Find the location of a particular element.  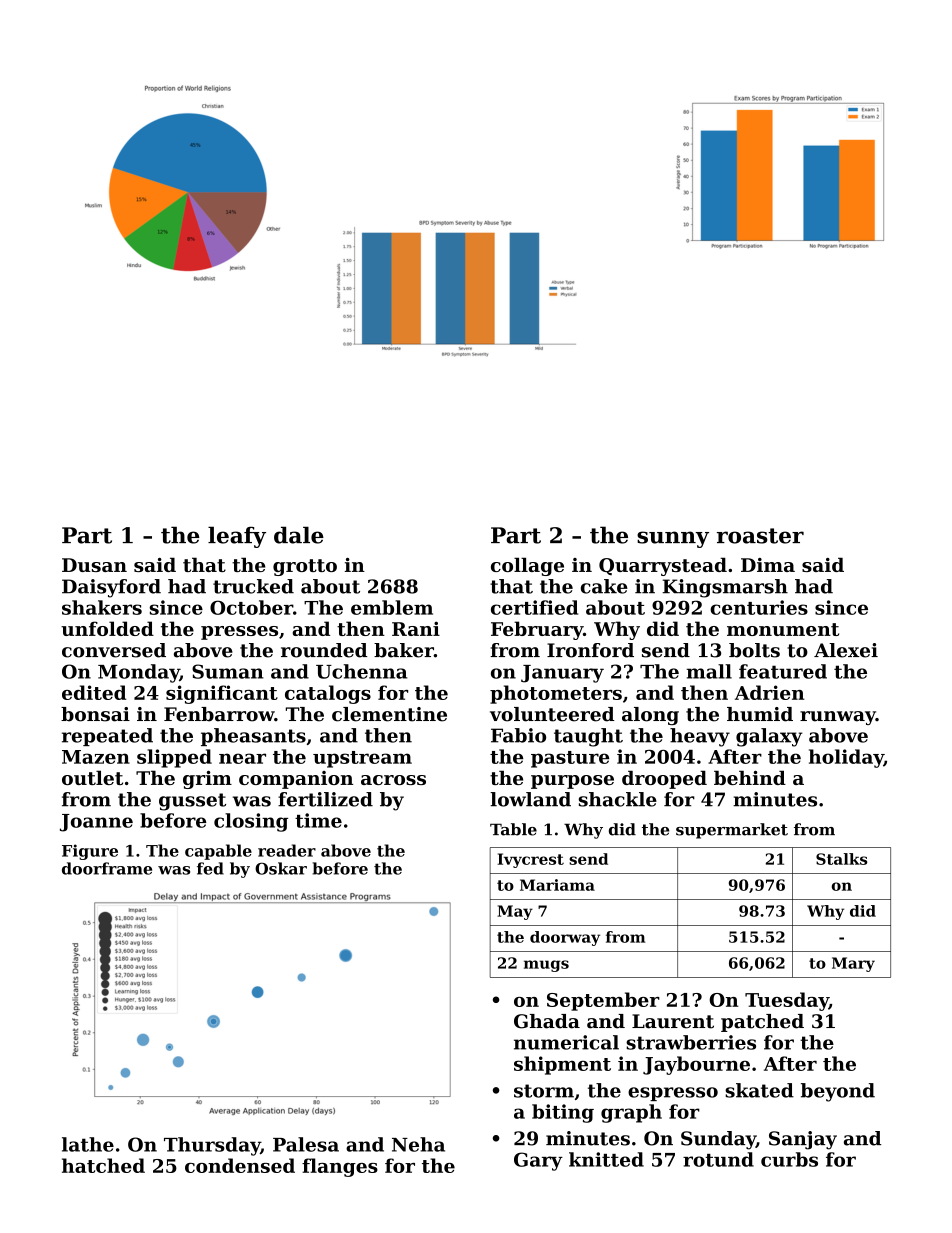

lathe is located at coordinates (88, 1144).
